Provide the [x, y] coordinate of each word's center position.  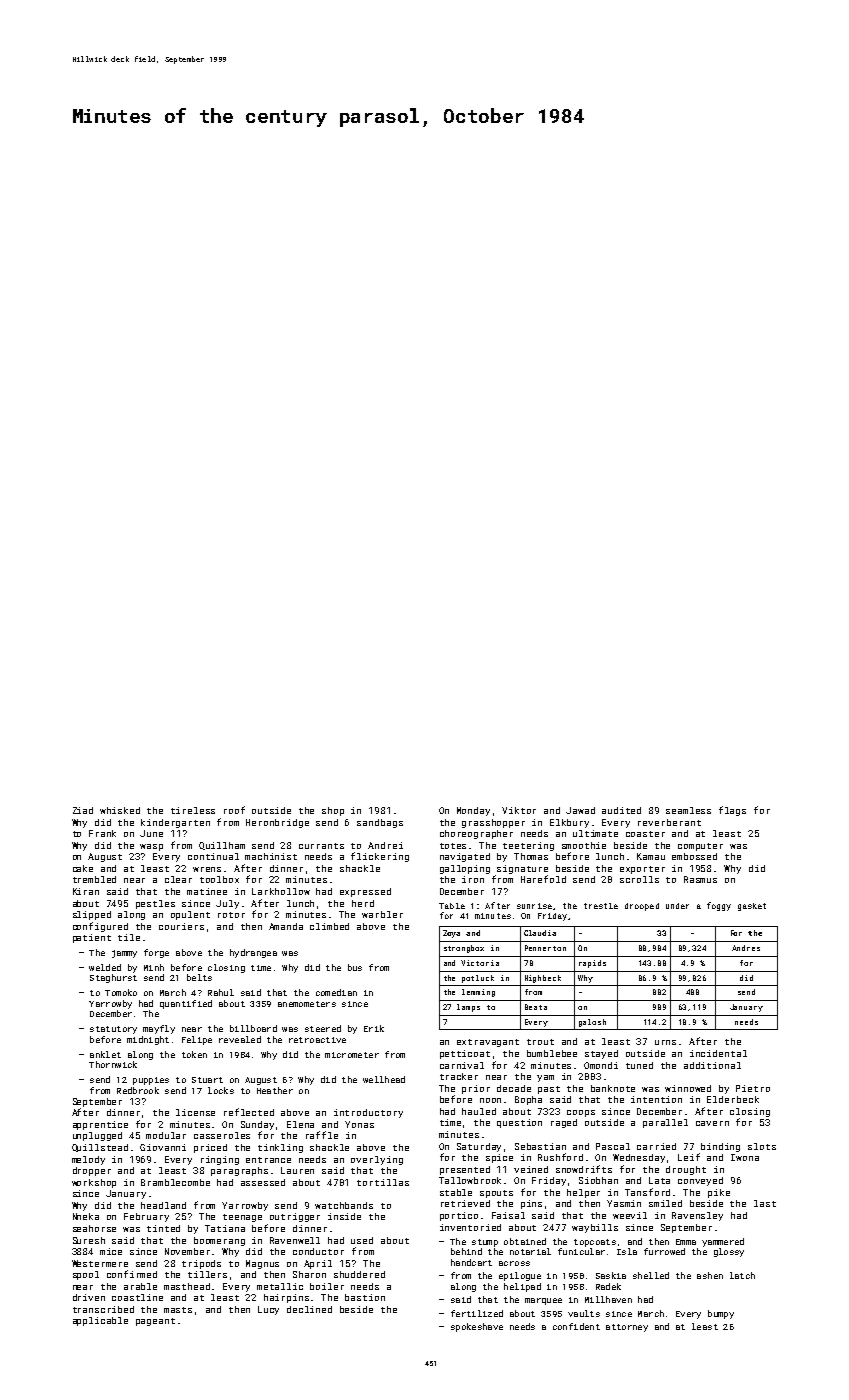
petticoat [465, 1054]
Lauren [297, 1170]
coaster [645, 834]
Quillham [222, 846]
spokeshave [477, 1327]
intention [656, 1099]
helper [583, 1193]
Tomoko [121, 992]
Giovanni [163, 1147]
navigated [465, 857]
